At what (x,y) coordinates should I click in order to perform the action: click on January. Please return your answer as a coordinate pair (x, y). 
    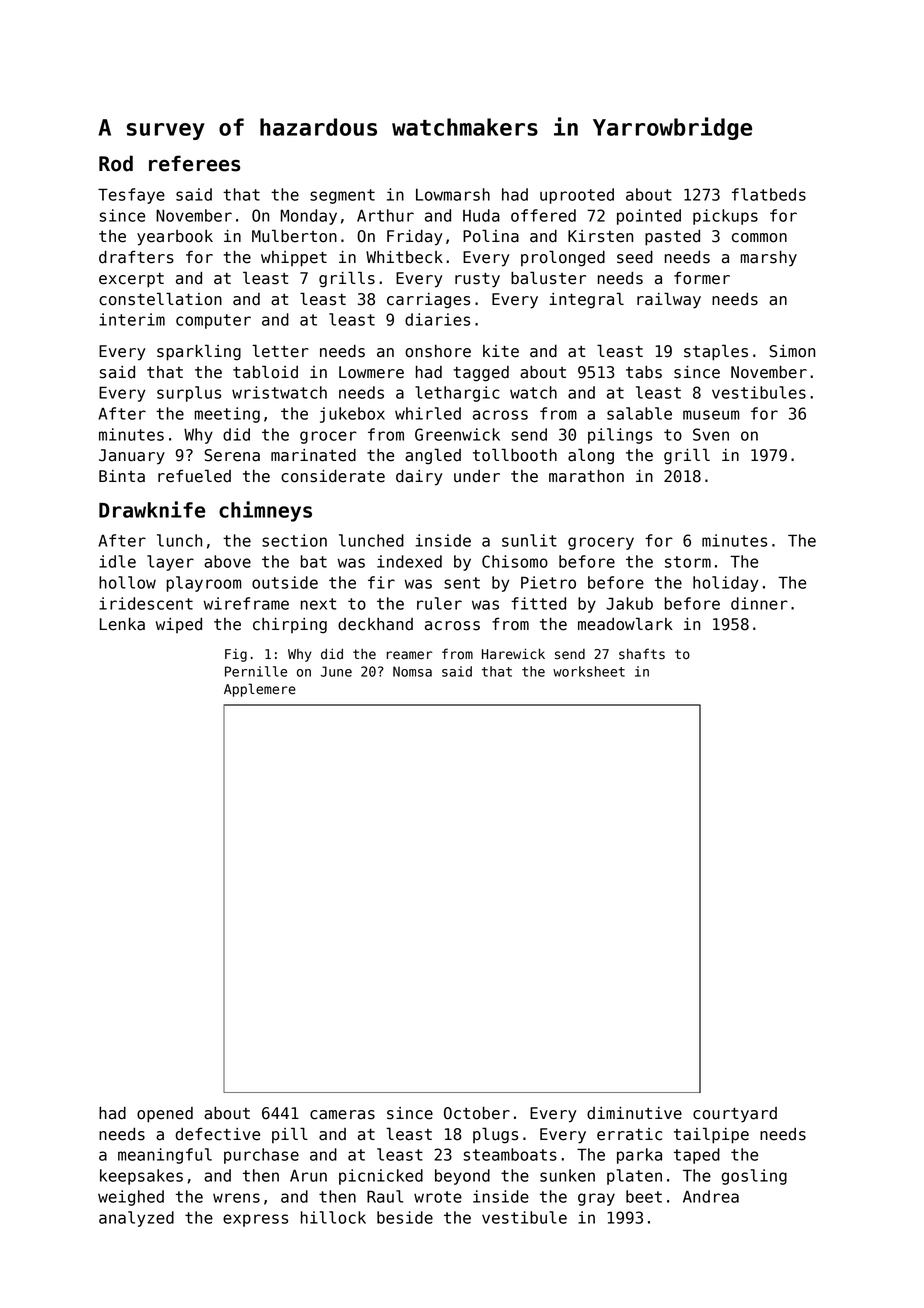
    Looking at the image, I should click on (132, 457).
